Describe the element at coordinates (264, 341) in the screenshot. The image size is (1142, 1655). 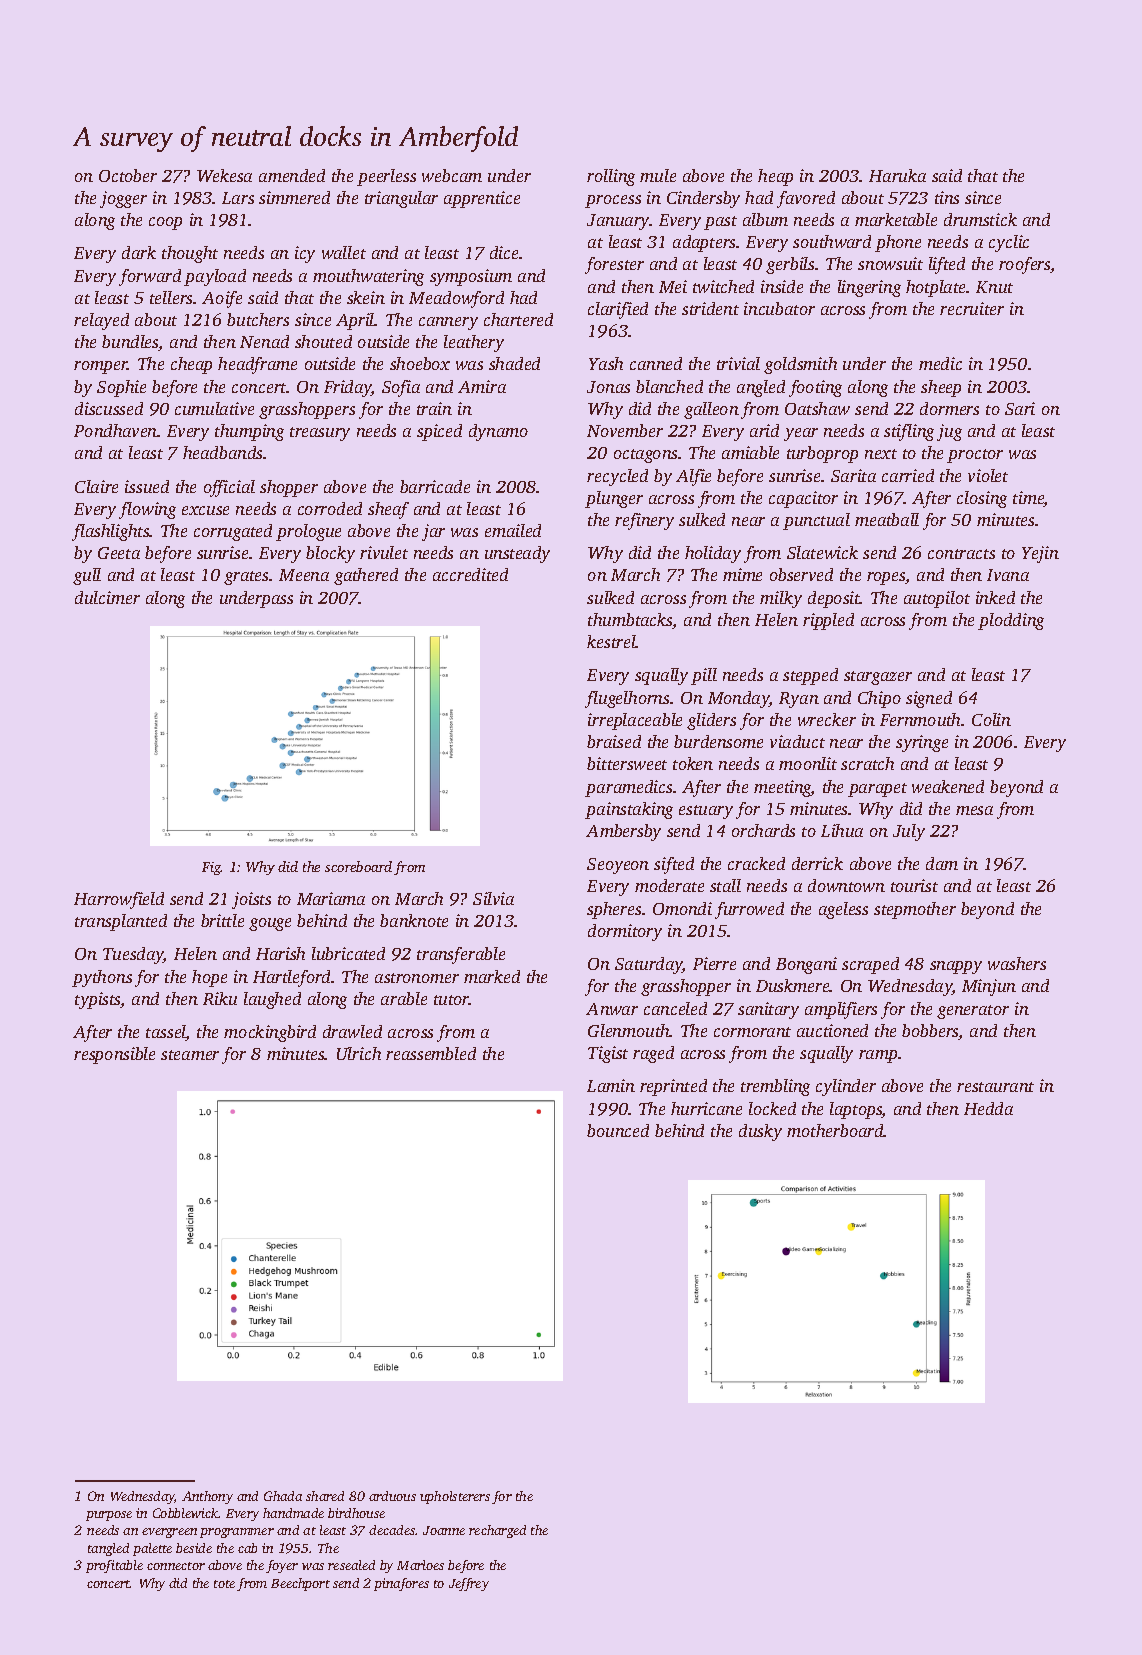
I see `Nenad` at that location.
